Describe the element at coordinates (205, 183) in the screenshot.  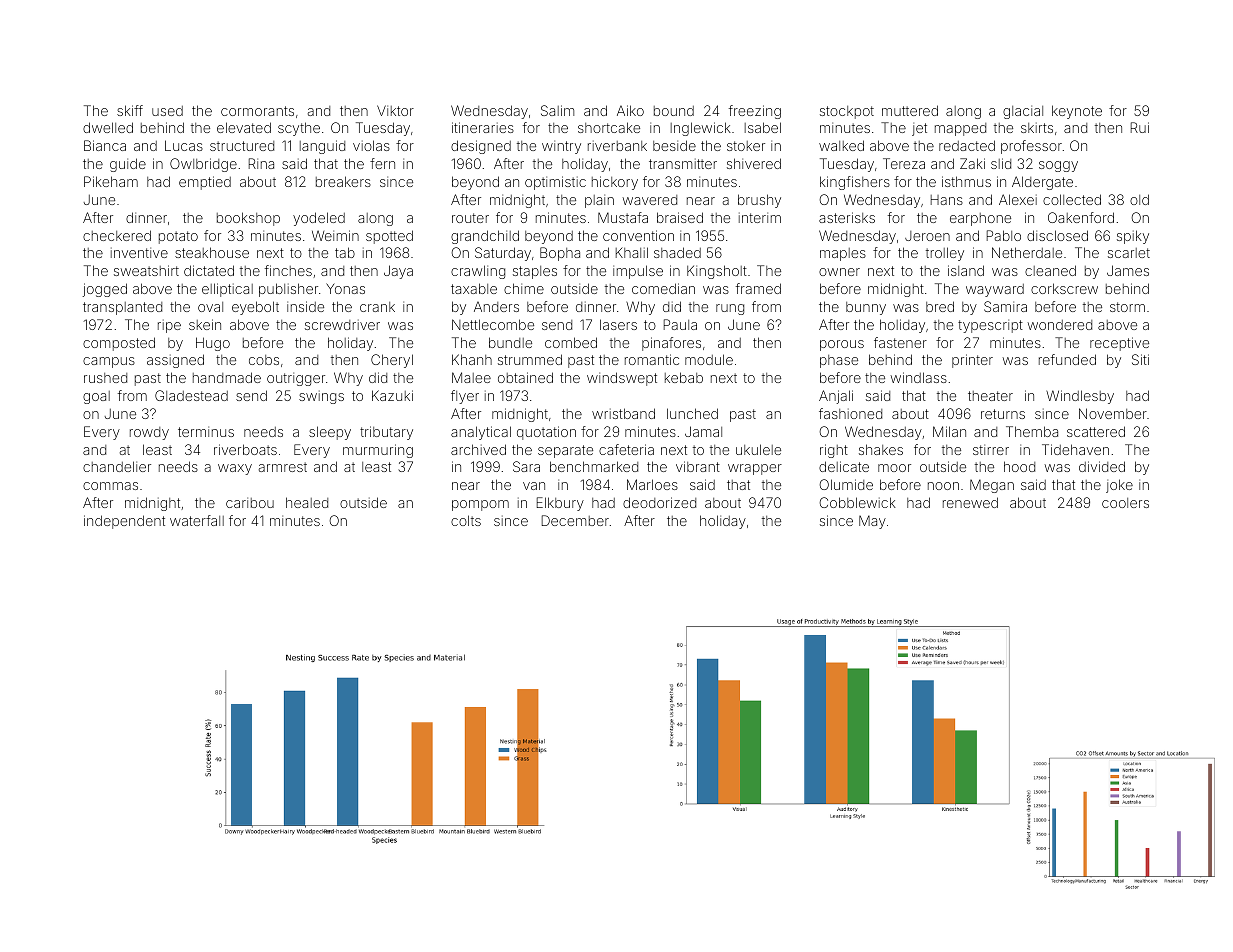
I see `emptied` at that location.
